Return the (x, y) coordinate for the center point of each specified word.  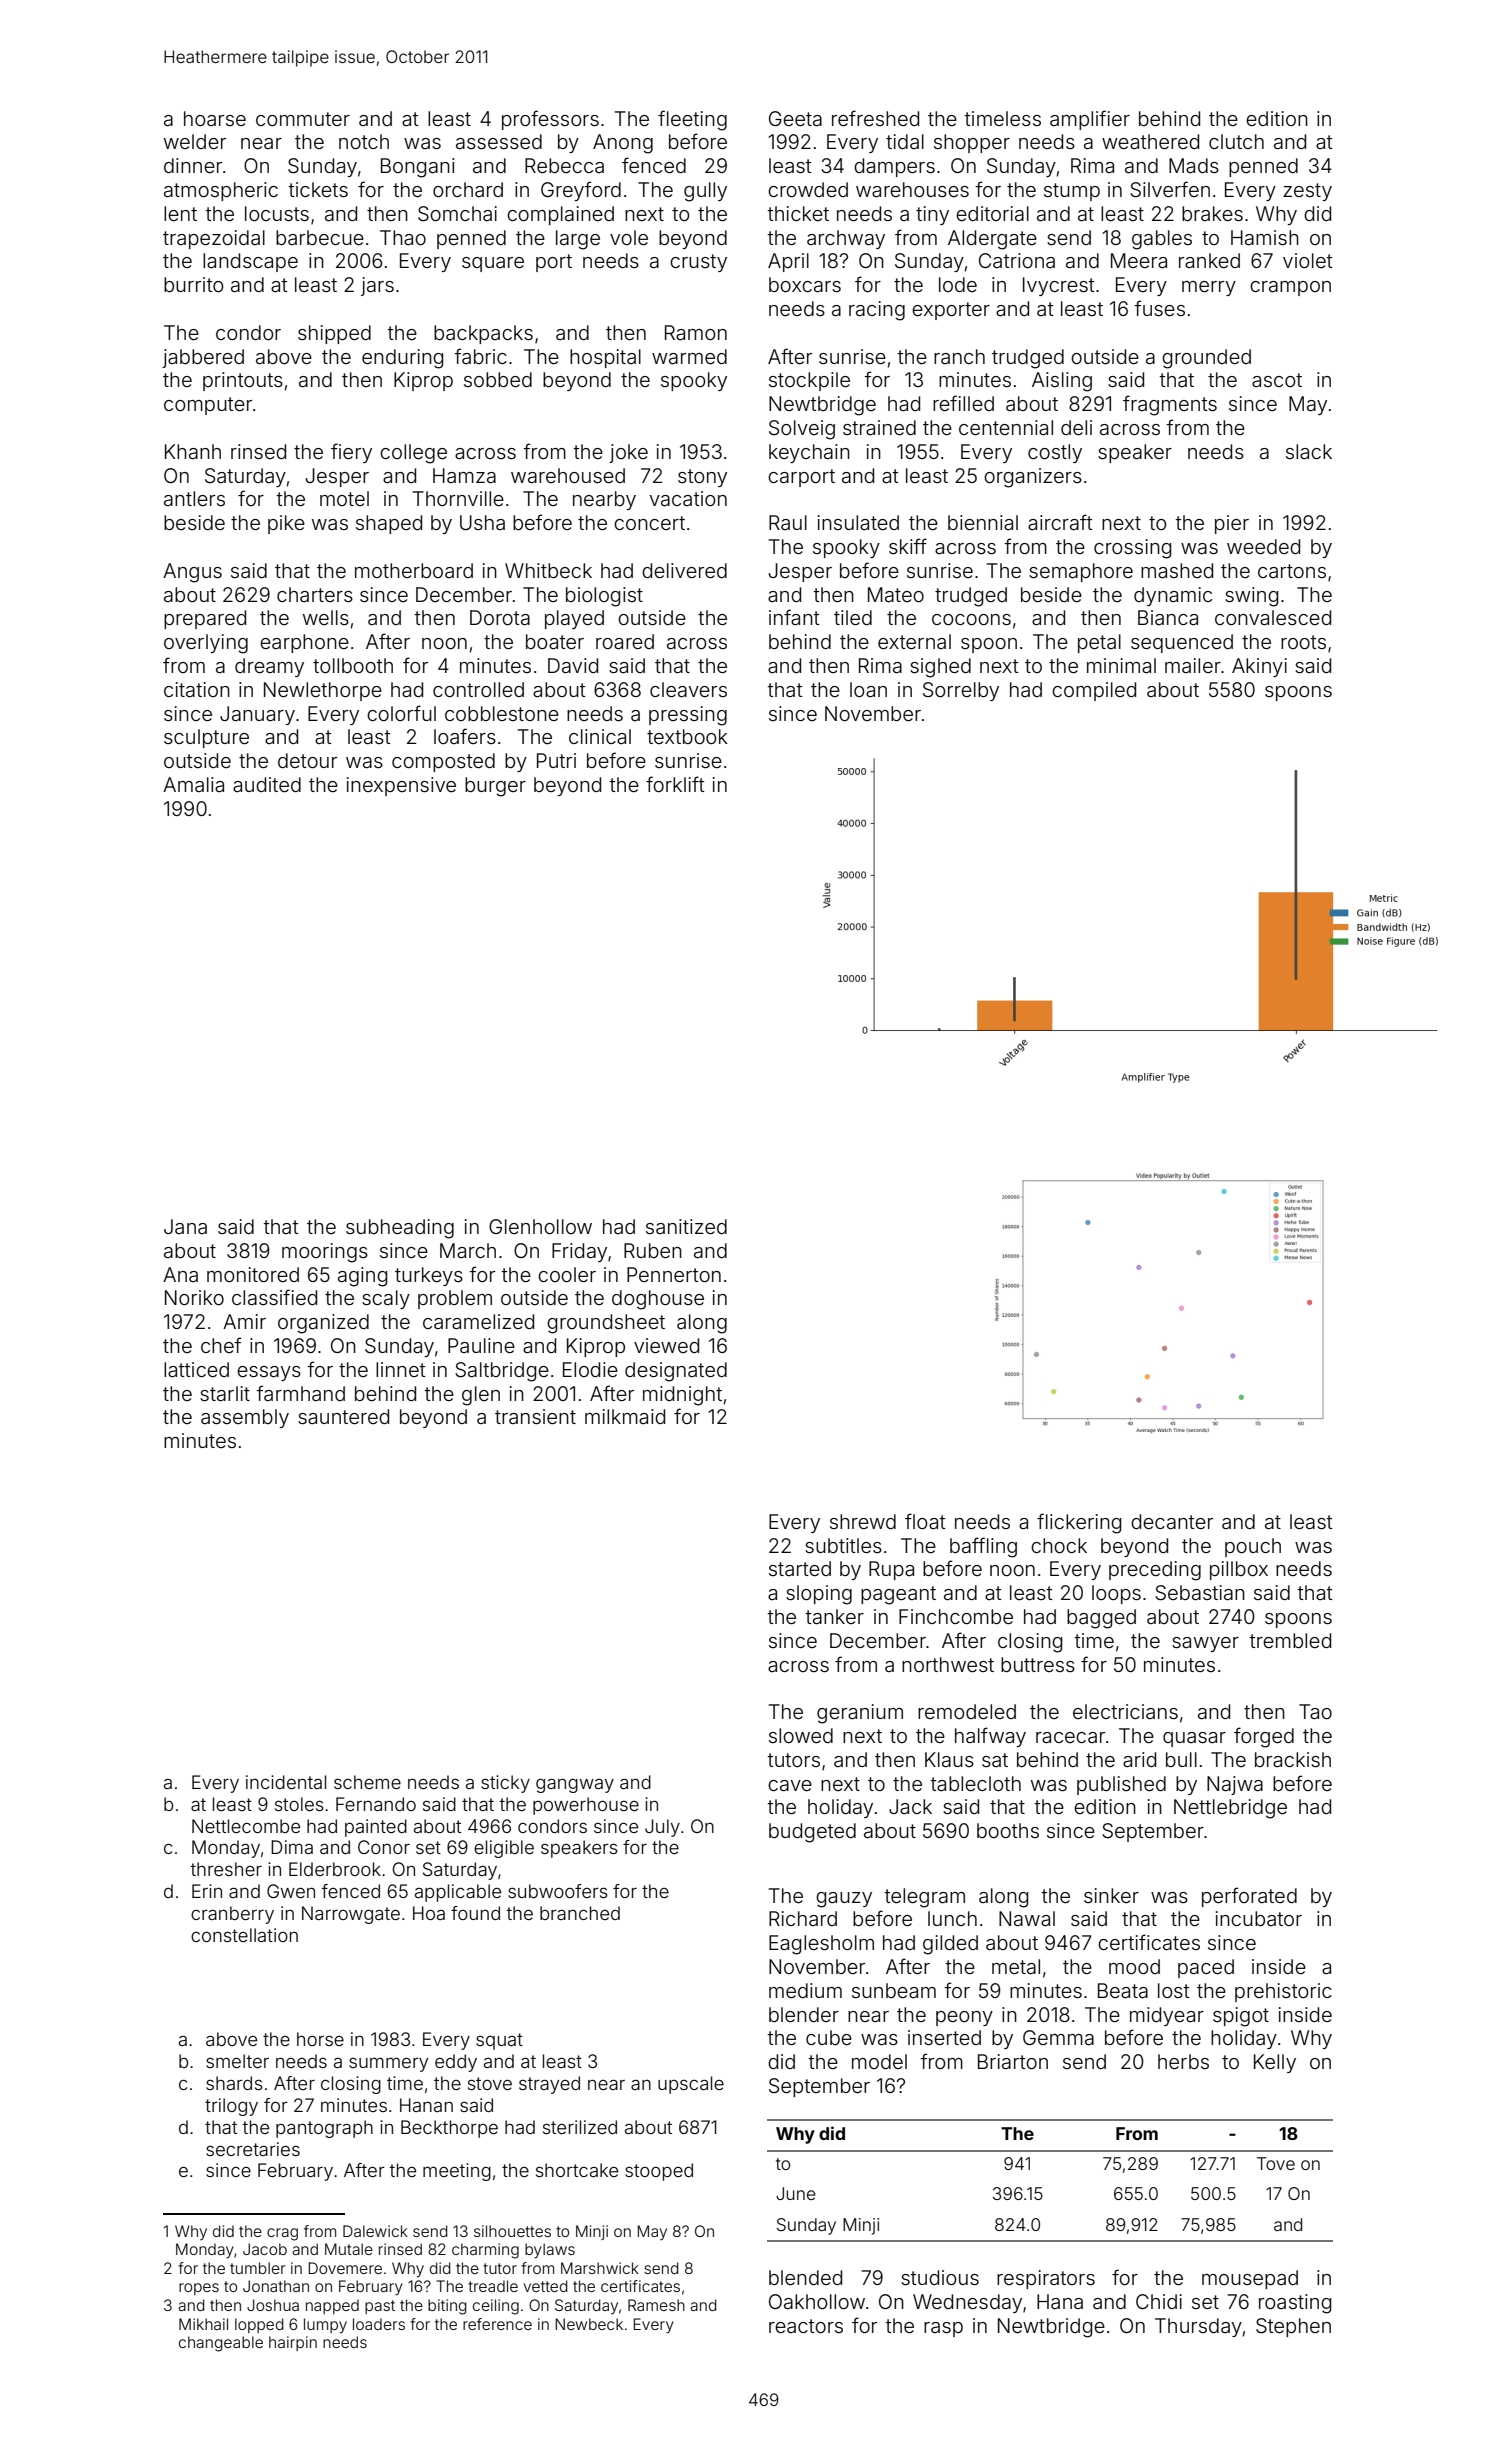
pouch (1253, 1547)
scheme (367, 1782)
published (1121, 1785)
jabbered (203, 358)
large (578, 240)
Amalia (193, 784)
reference (497, 2324)
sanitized (686, 1226)
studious (940, 2277)
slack (1309, 451)
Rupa (891, 1570)
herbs (1183, 2061)
